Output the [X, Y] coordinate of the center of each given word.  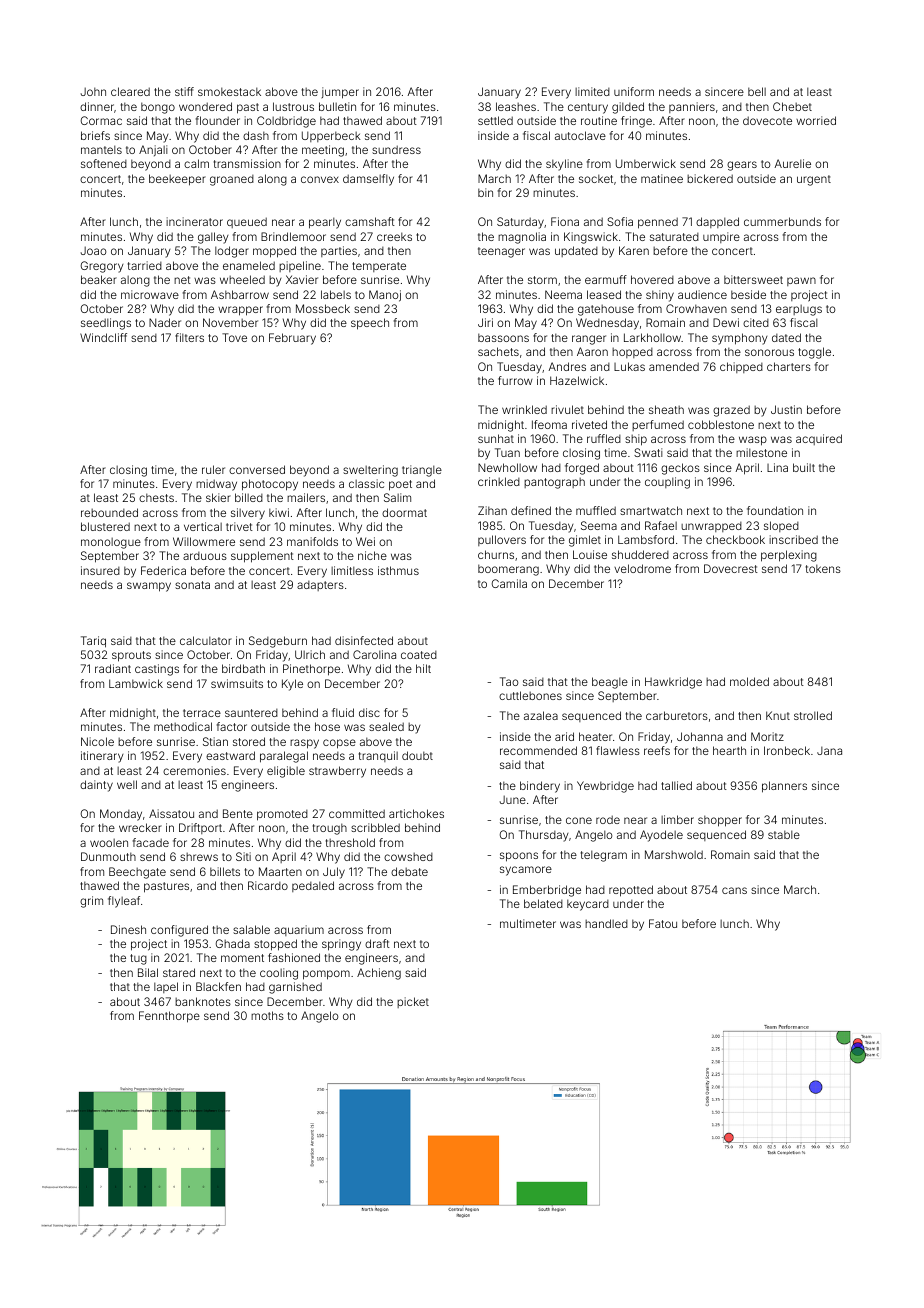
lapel [166, 987]
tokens [823, 568]
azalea [541, 715]
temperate [379, 267]
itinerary [102, 757]
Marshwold [674, 854]
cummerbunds [782, 221]
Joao [93, 250]
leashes [516, 106]
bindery [540, 787]
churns [496, 554]
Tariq [93, 642]
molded [749, 681]
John [93, 91]
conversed [257, 469]
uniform [634, 91]
